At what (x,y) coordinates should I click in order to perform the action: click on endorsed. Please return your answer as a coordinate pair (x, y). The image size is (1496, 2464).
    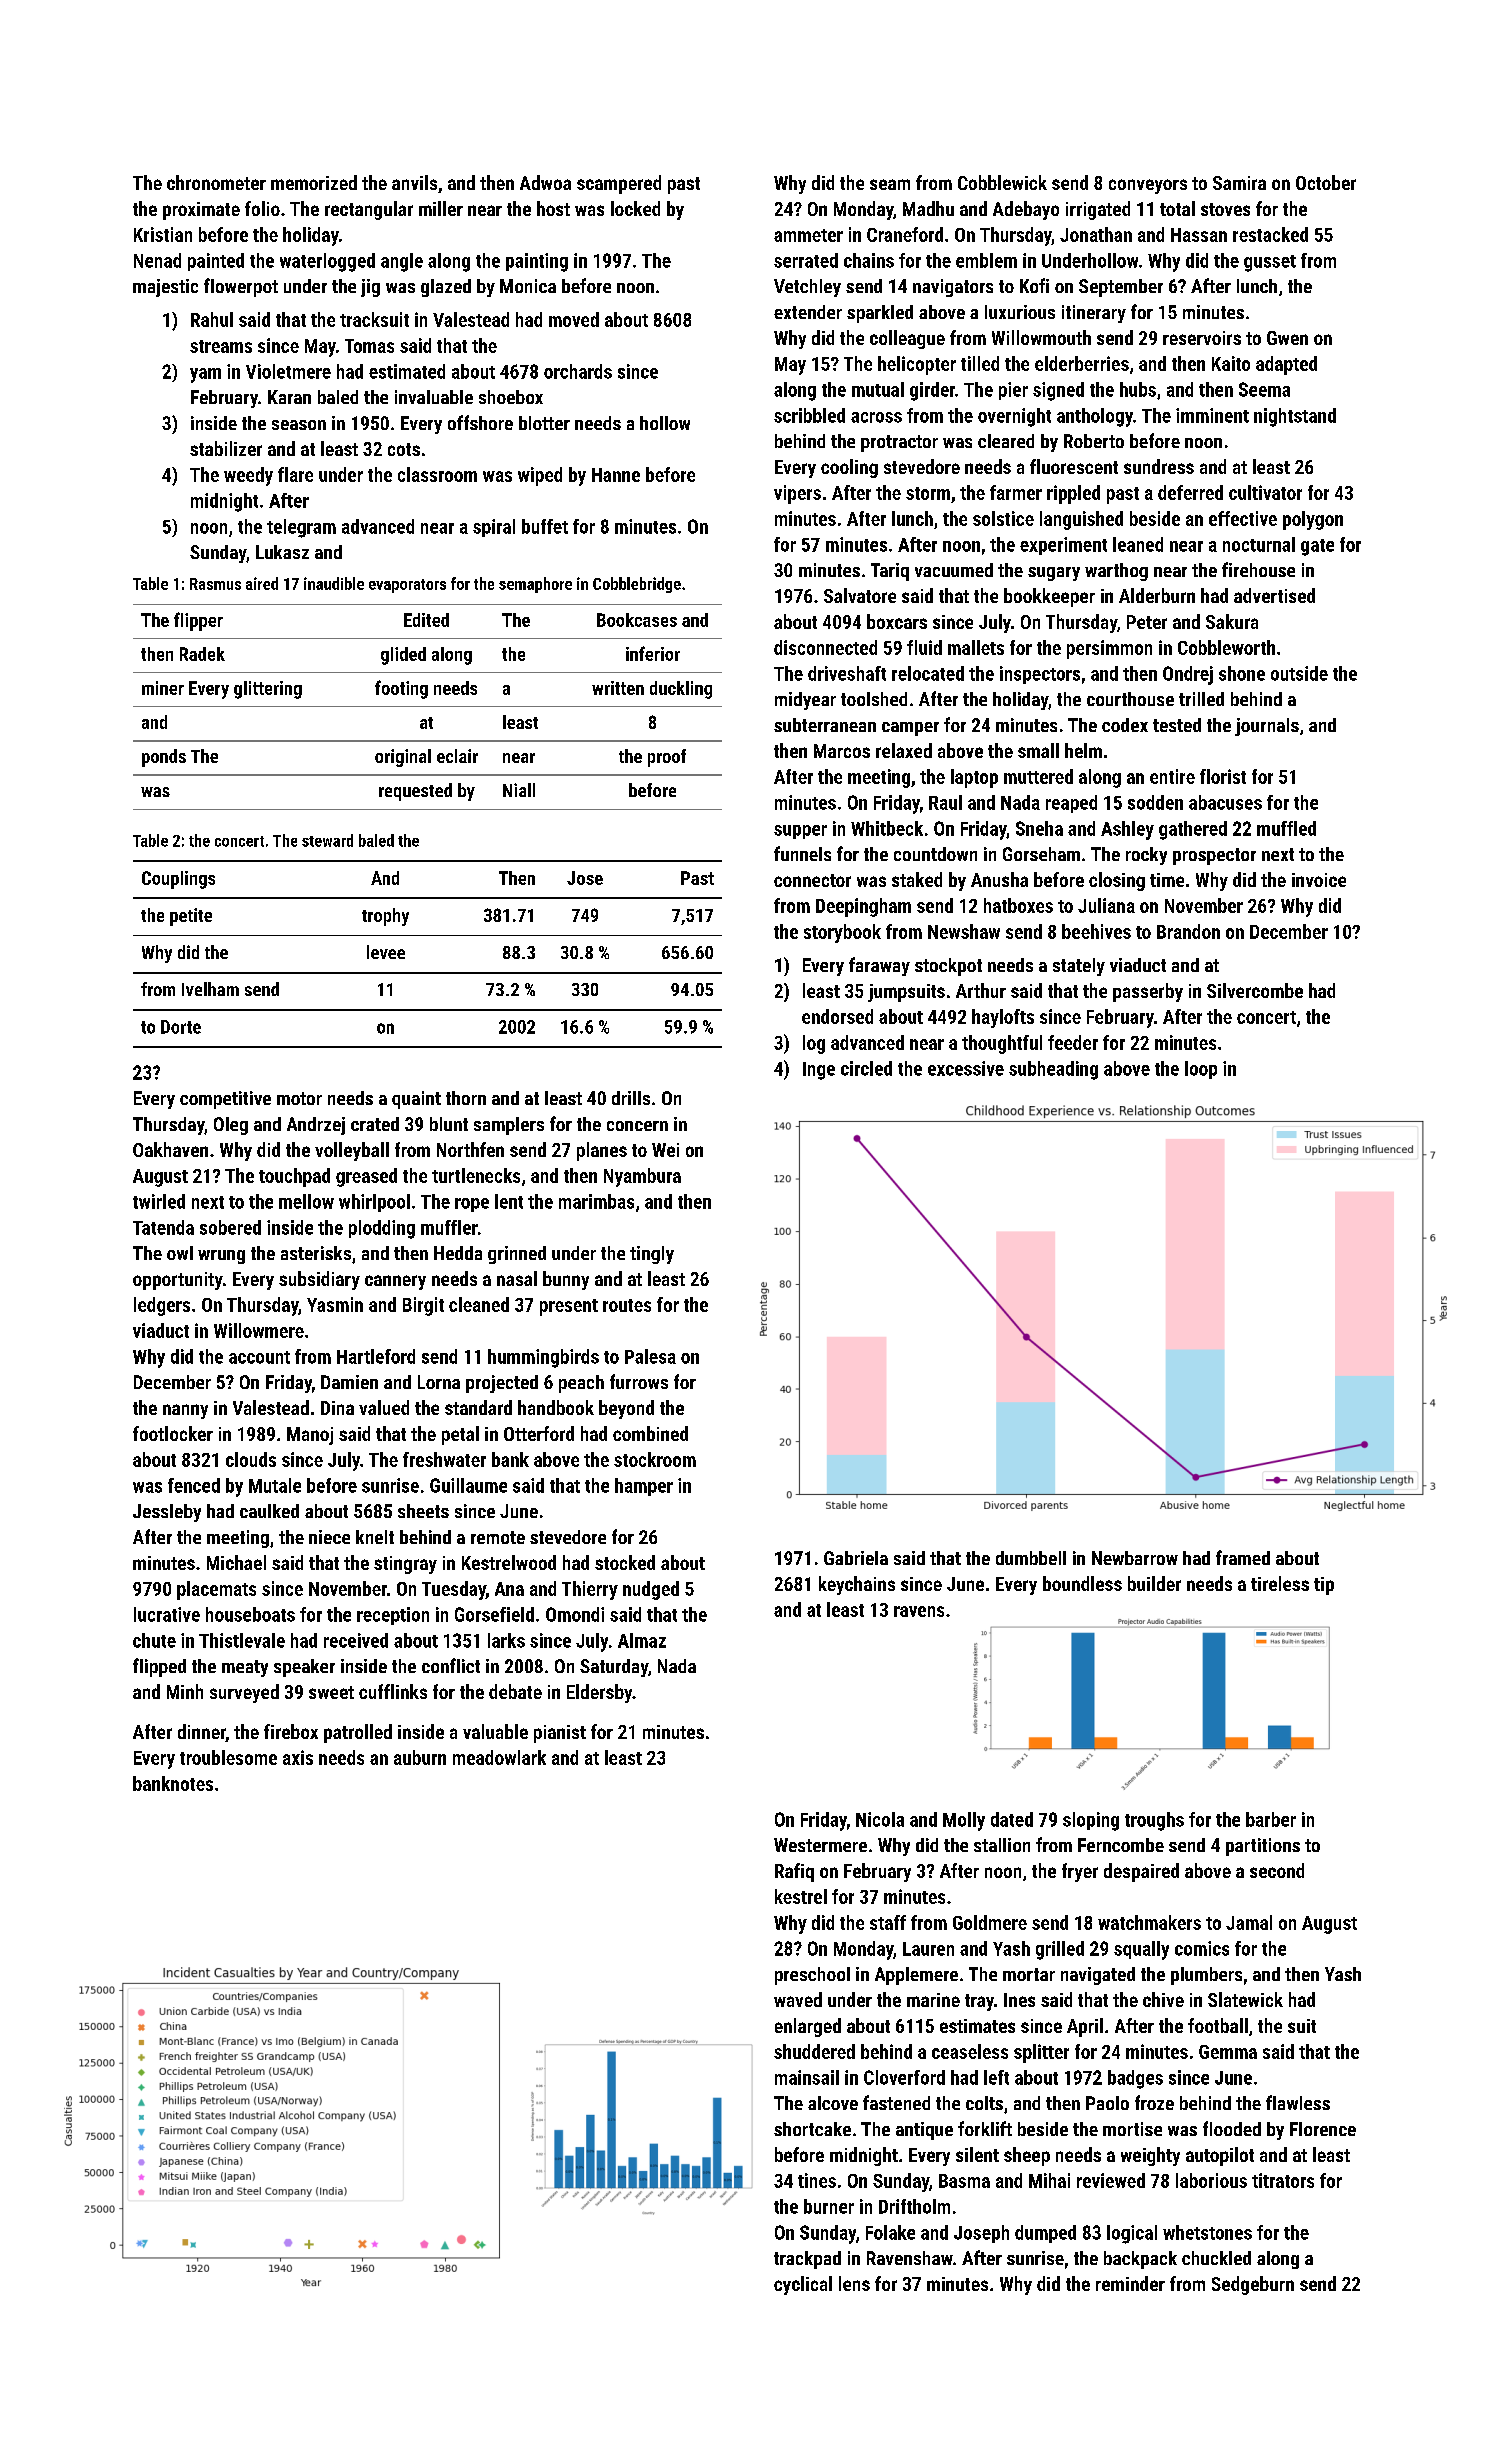
    Looking at the image, I should click on (837, 1016).
